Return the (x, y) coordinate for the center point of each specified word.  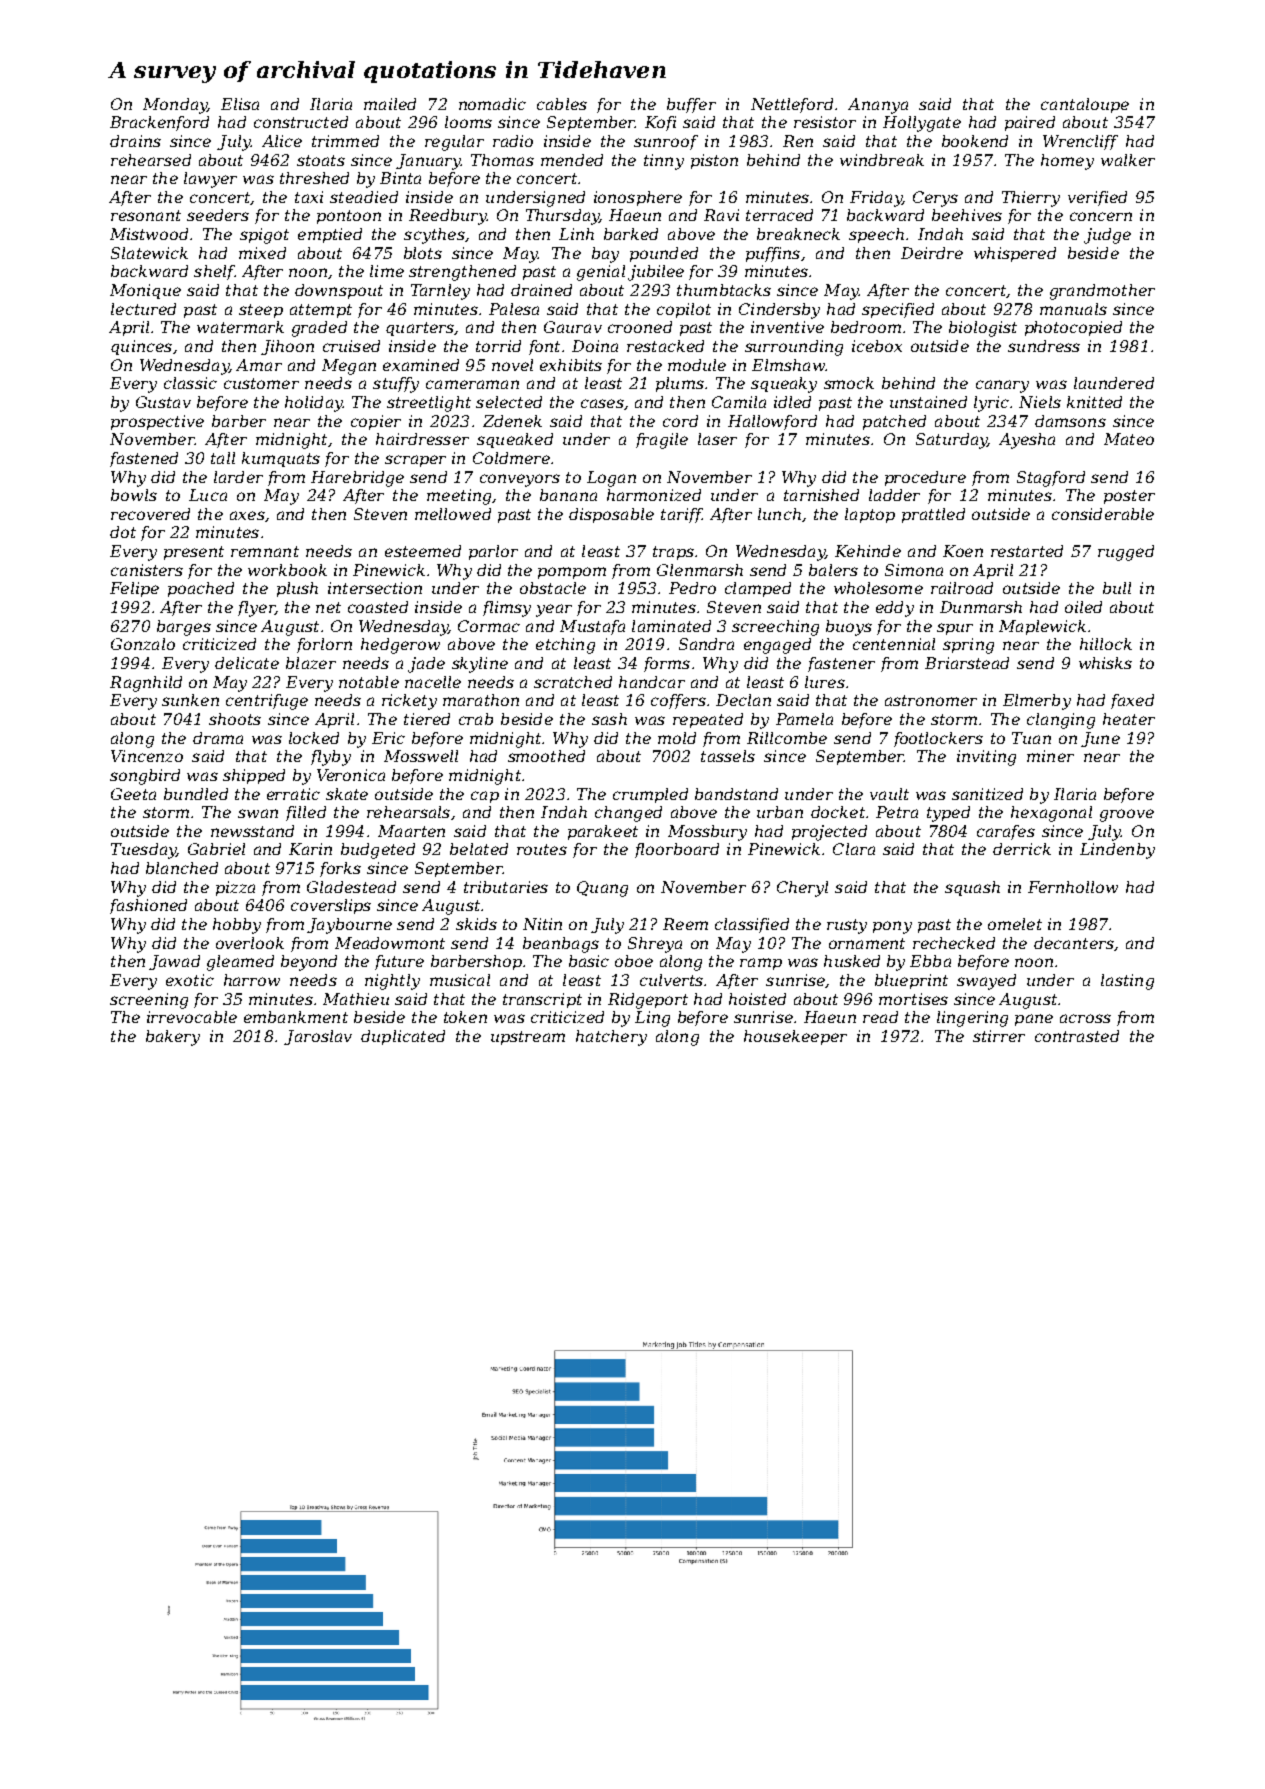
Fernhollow (1073, 887)
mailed (390, 104)
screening (149, 1001)
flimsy (507, 609)
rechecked (954, 943)
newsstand (252, 831)
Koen (963, 551)
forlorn (324, 645)
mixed (262, 253)
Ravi (721, 215)
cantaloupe (1085, 105)
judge (1107, 236)
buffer (691, 105)
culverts (671, 980)
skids (476, 924)
